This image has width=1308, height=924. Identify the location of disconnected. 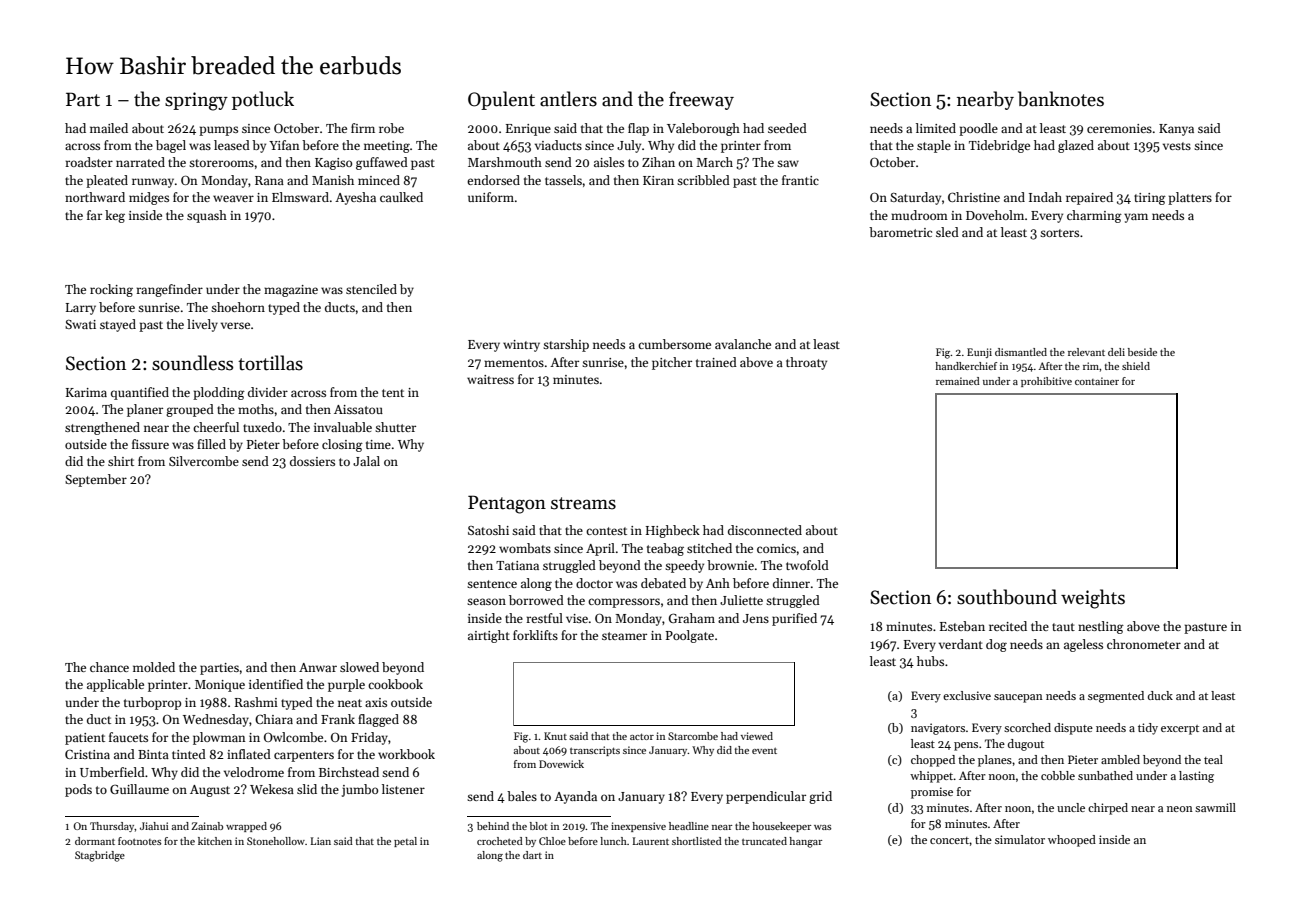
(765, 530).
